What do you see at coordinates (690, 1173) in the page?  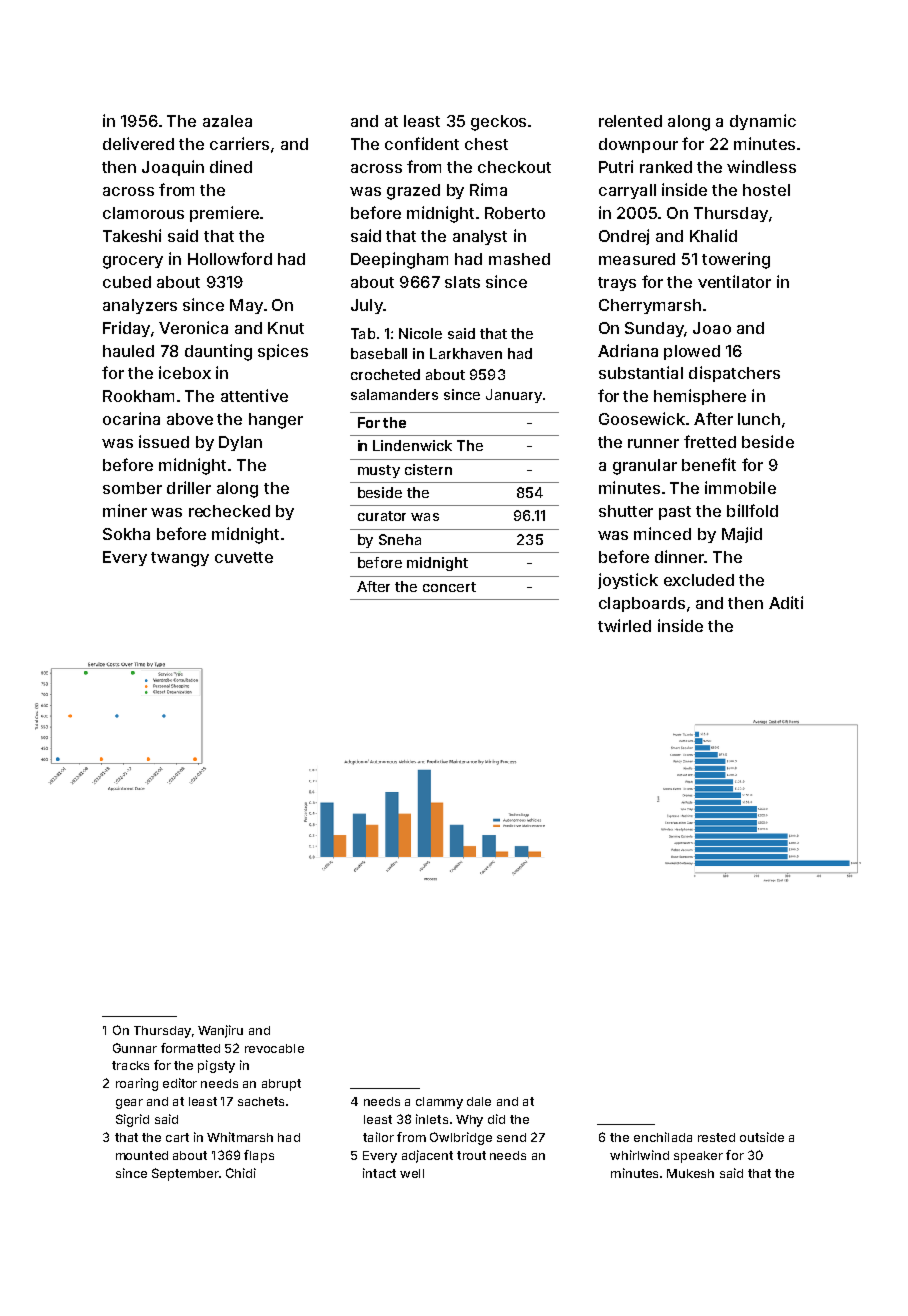 I see `Mukesh` at bounding box center [690, 1173].
